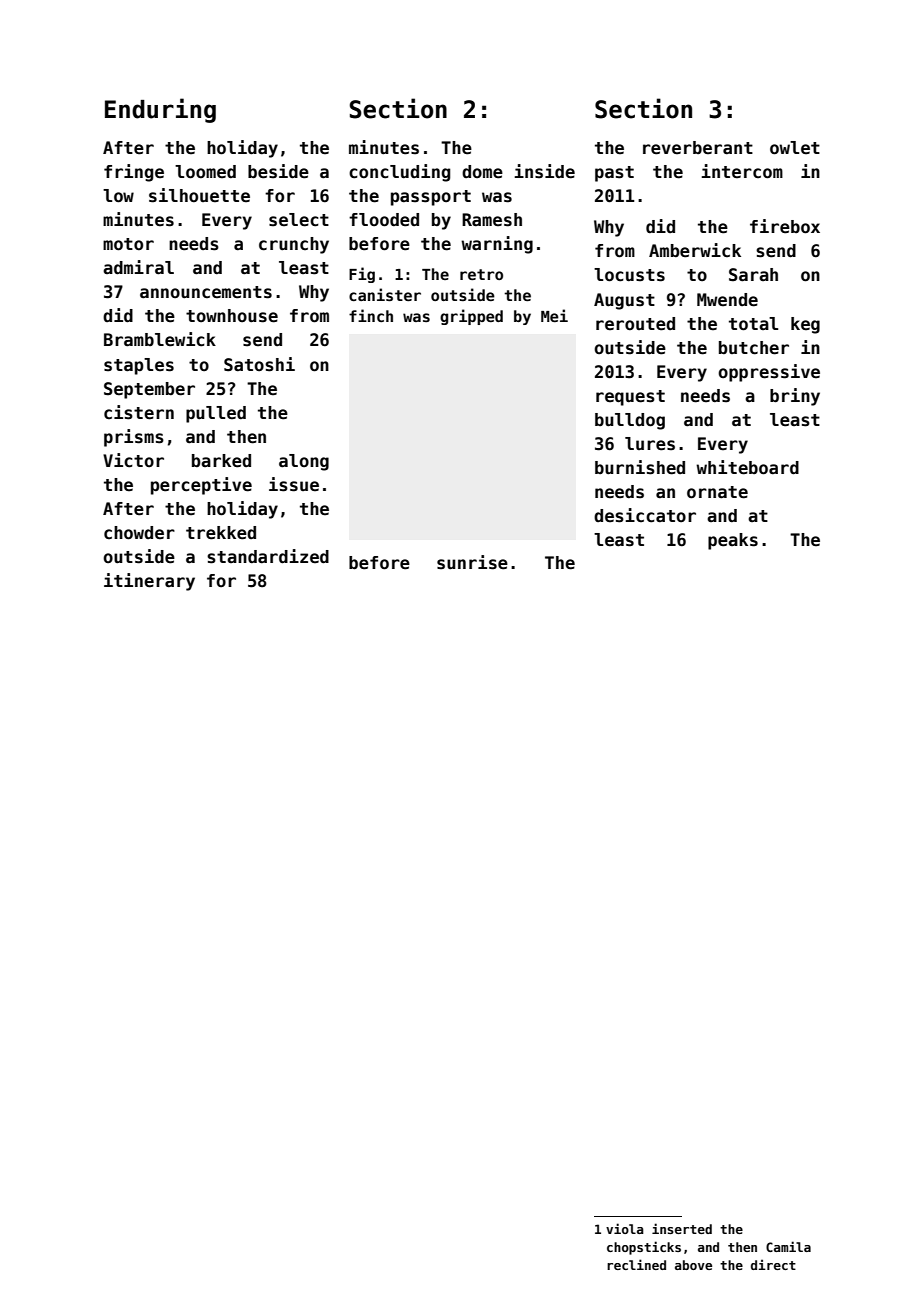 Image resolution: width=924 pixels, height=1308 pixels. Describe the element at coordinates (138, 267) in the image. I see `admiral` at that location.
